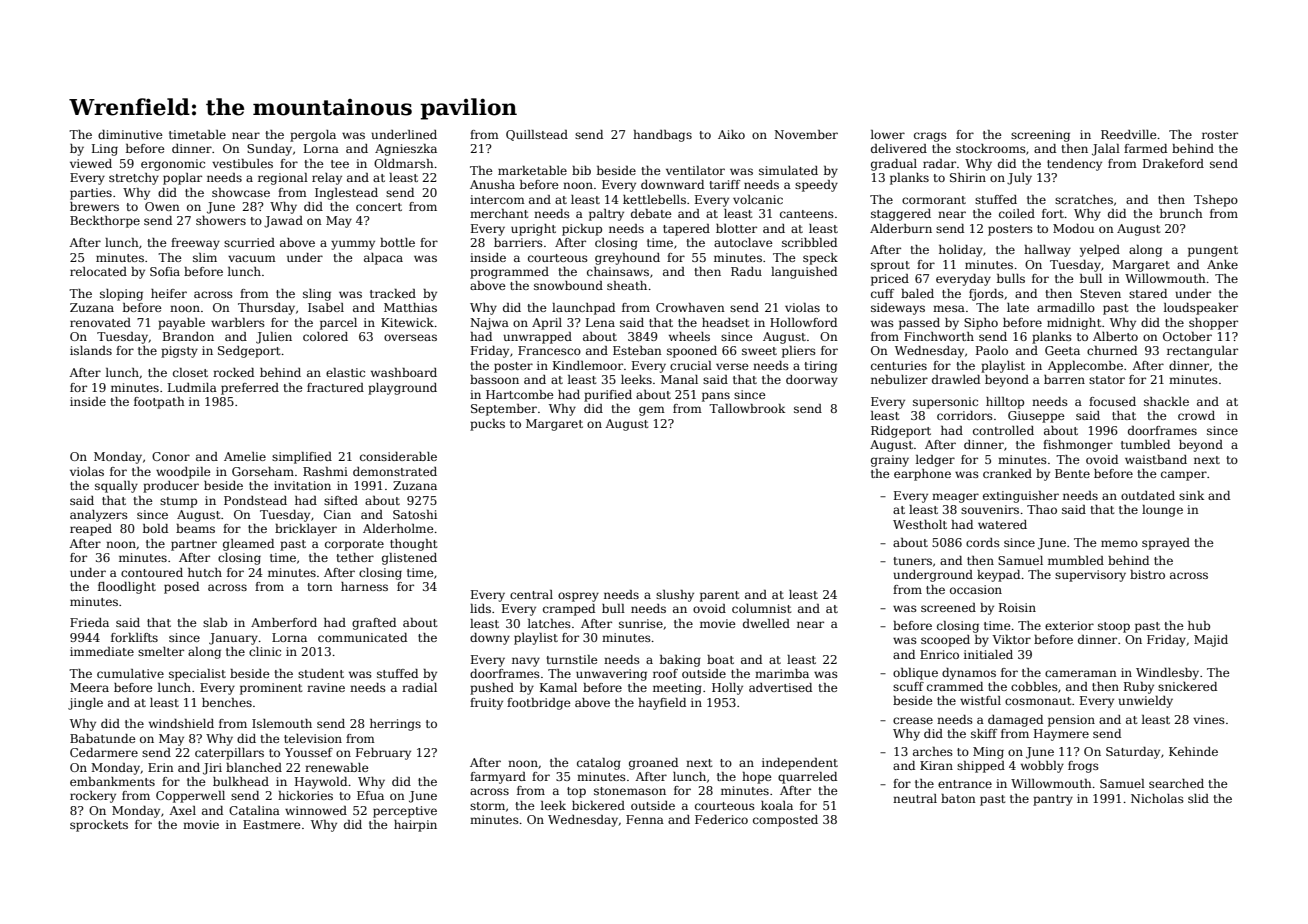 This screenshot has width=1308, height=924. I want to click on Holly, so click(727, 689).
